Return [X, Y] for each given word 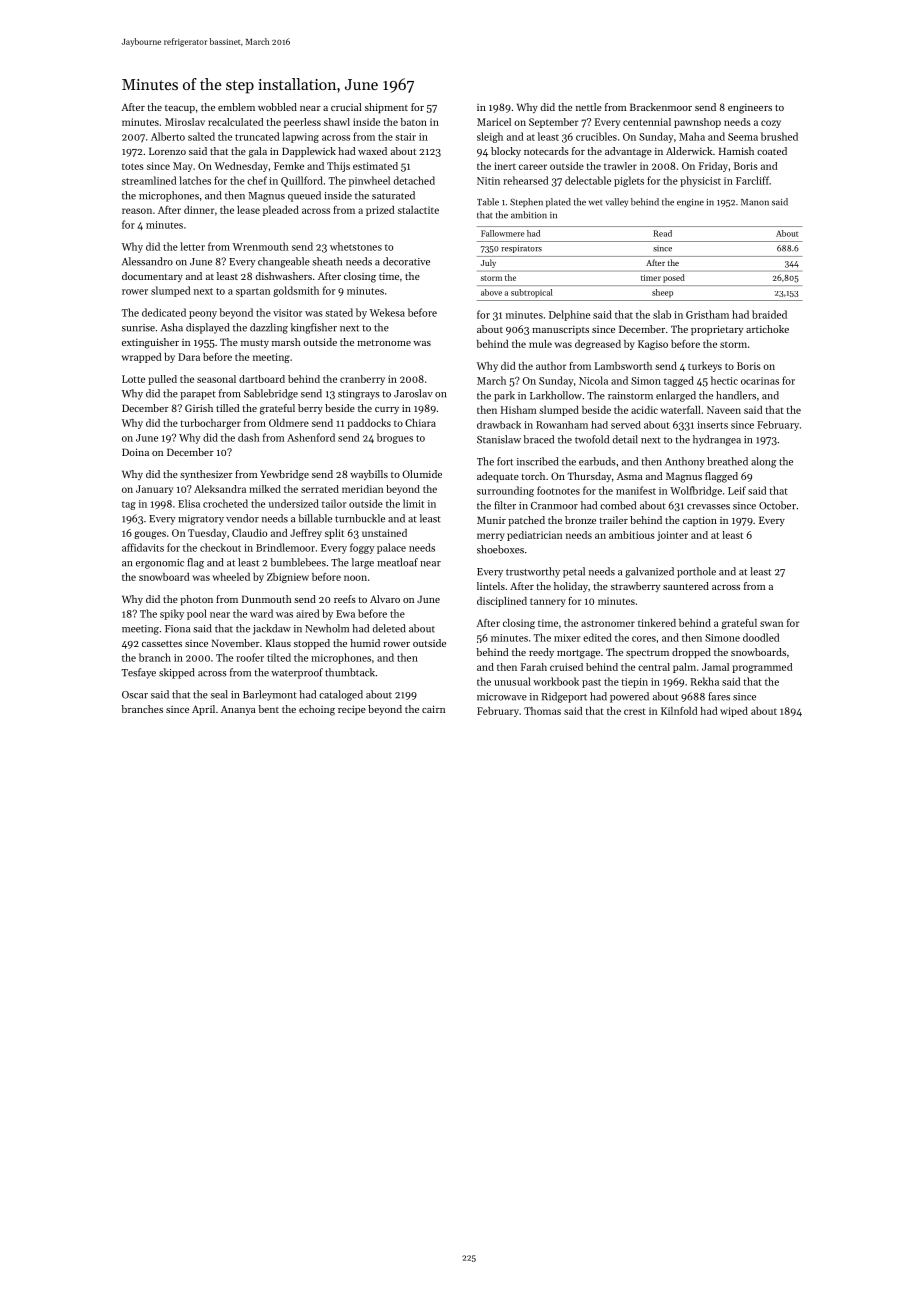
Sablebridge [271, 394]
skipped [177, 673]
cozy [771, 124]
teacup [180, 109]
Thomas [542, 711]
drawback [499, 425]
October [777, 505]
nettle [589, 107]
